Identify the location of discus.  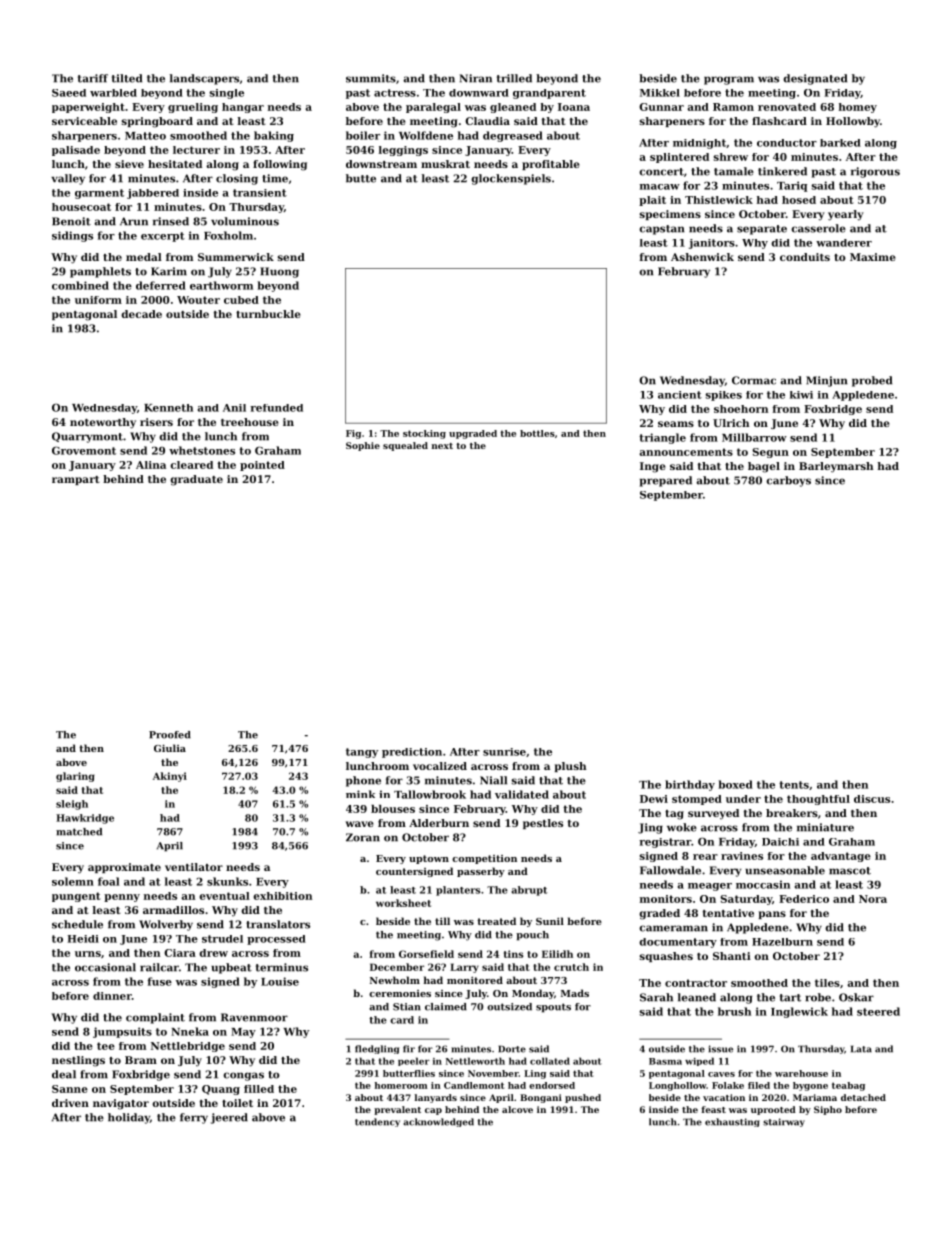
(872, 799).
